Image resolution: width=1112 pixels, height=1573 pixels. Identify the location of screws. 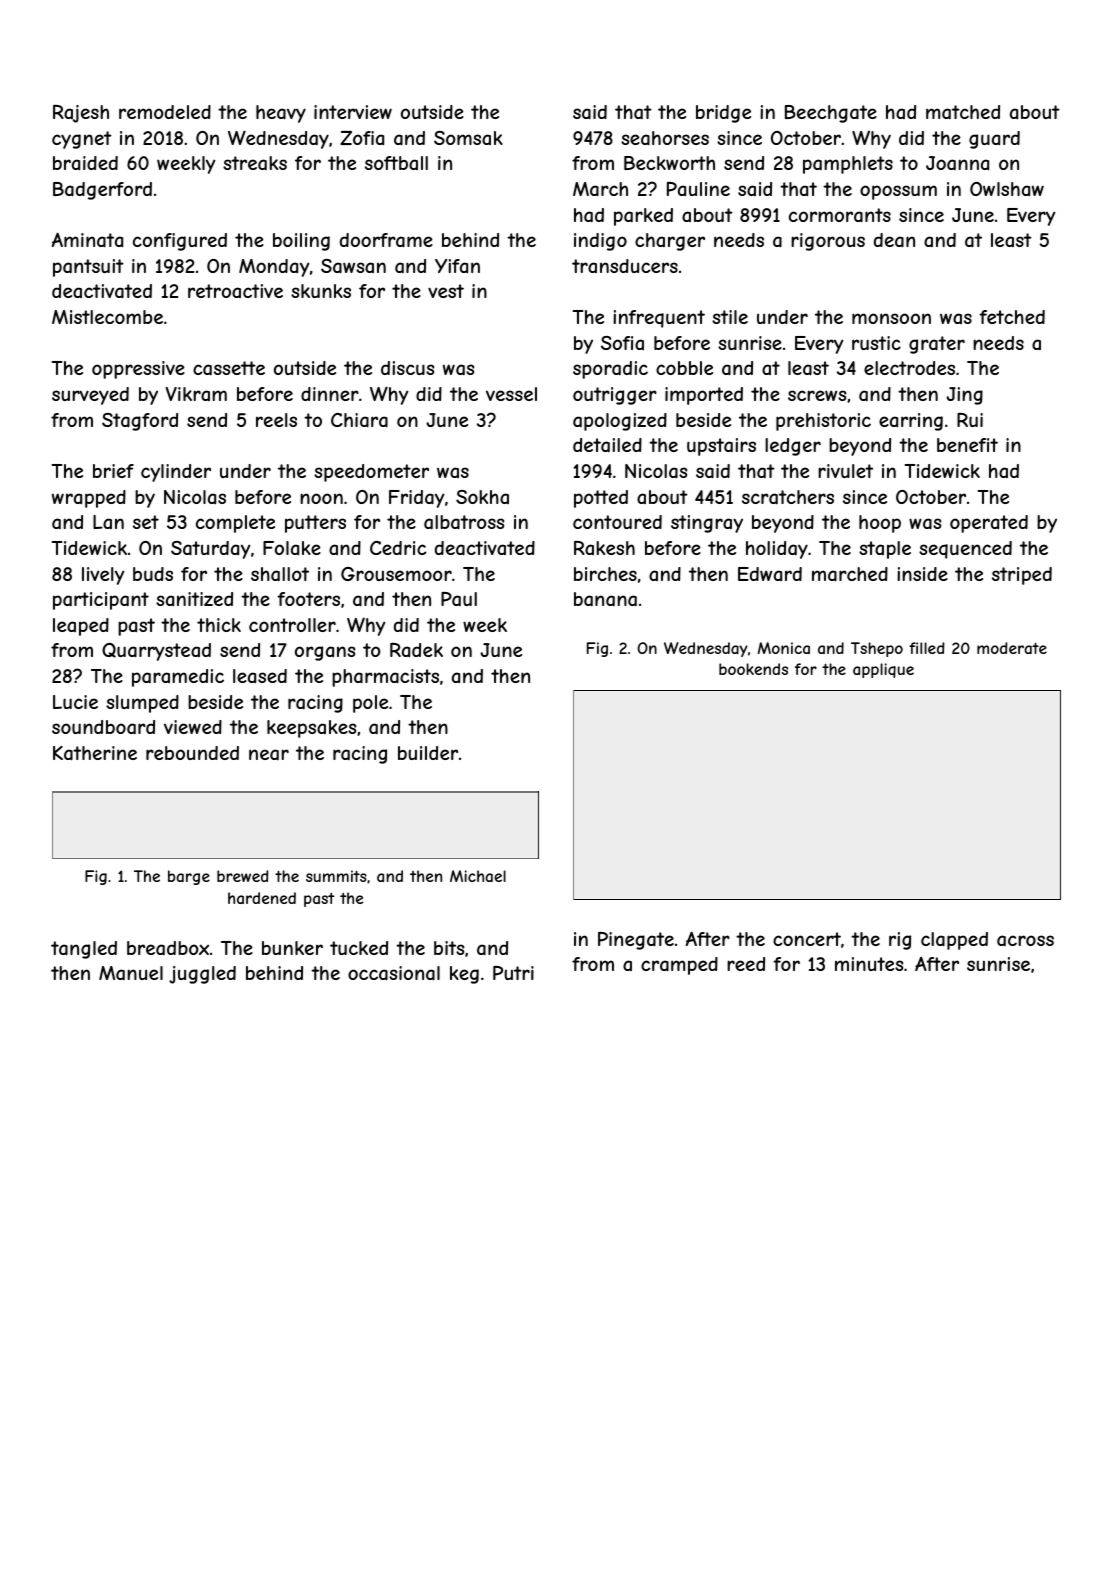
(817, 395).
